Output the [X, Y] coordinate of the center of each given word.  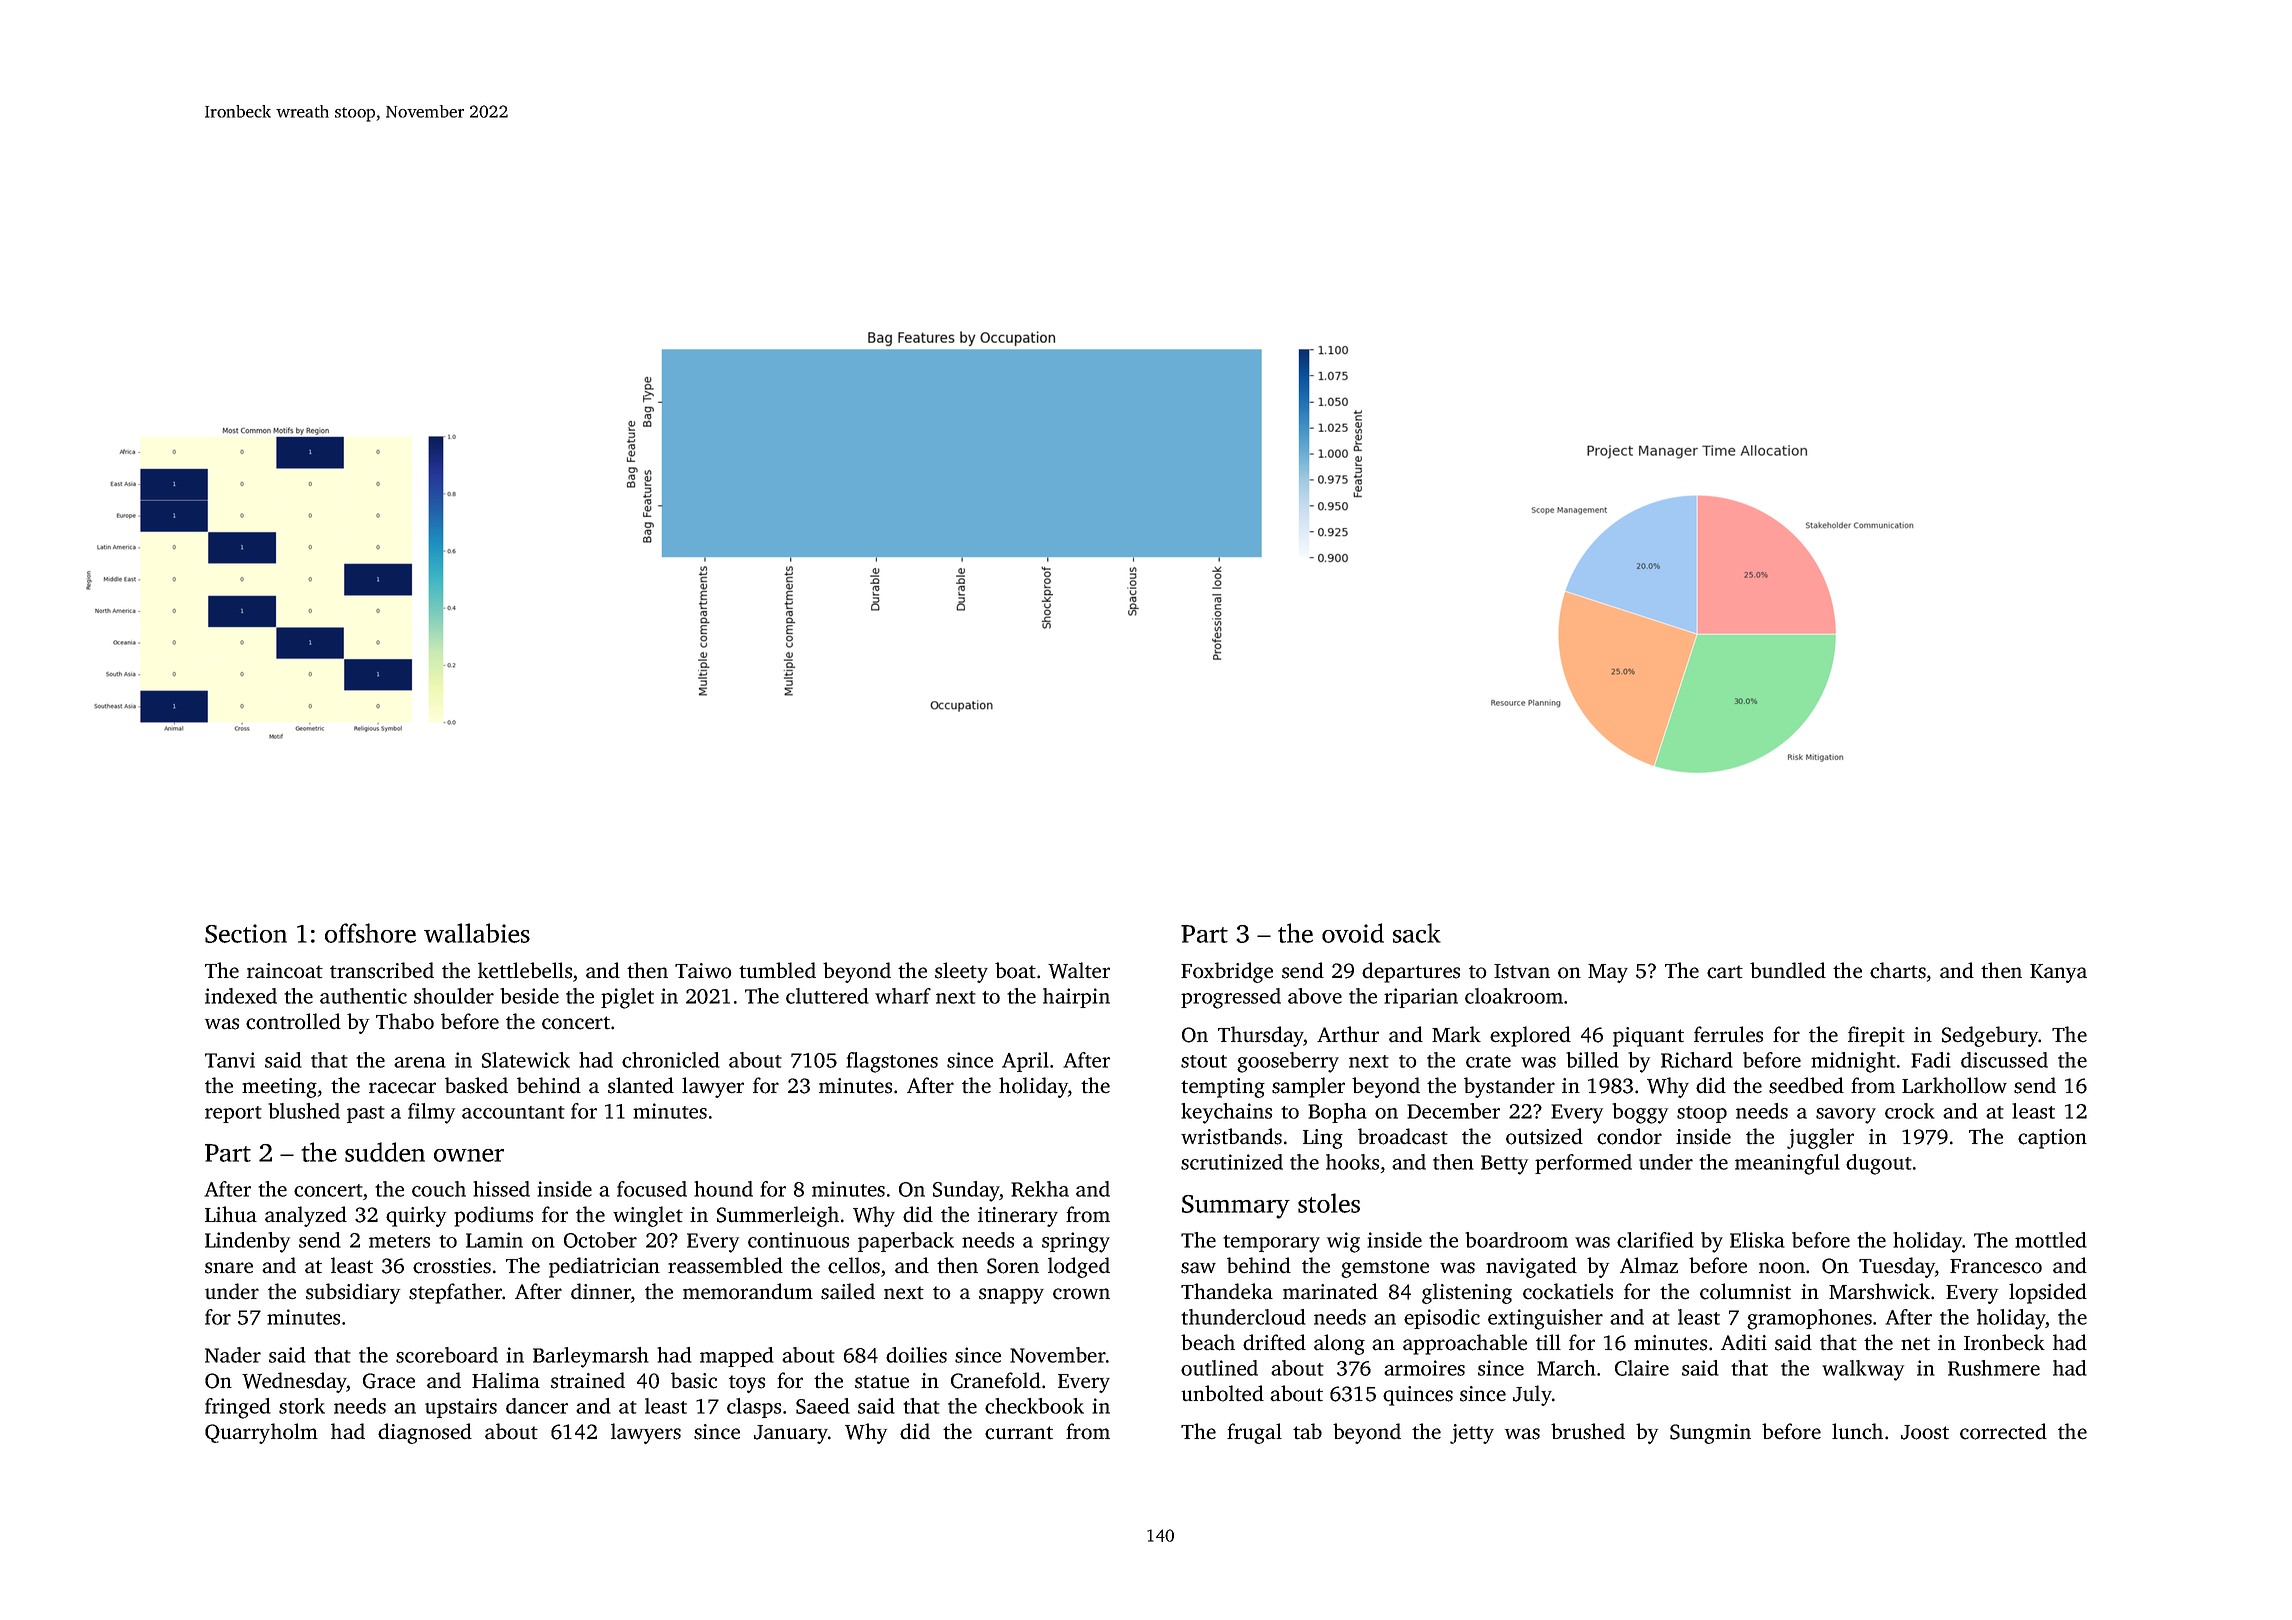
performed [1583, 1164]
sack [1417, 933]
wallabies [477, 933]
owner [469, 1155]
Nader [233, 1355]
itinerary [1018, 1217]
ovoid [1353, 933]
